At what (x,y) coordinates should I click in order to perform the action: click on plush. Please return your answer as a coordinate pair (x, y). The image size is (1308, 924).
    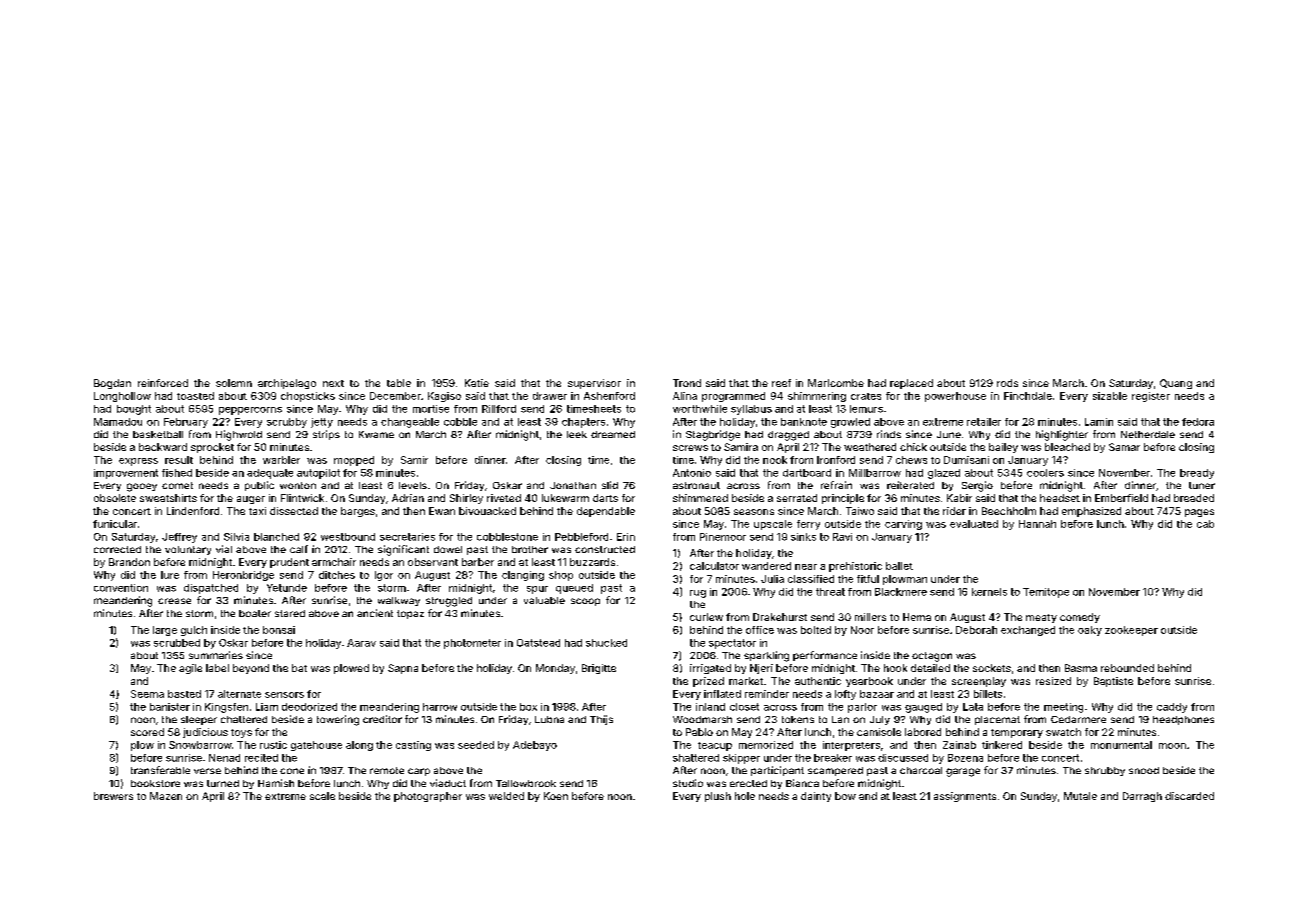
    Looking at the image, I should click on (718, 797).
